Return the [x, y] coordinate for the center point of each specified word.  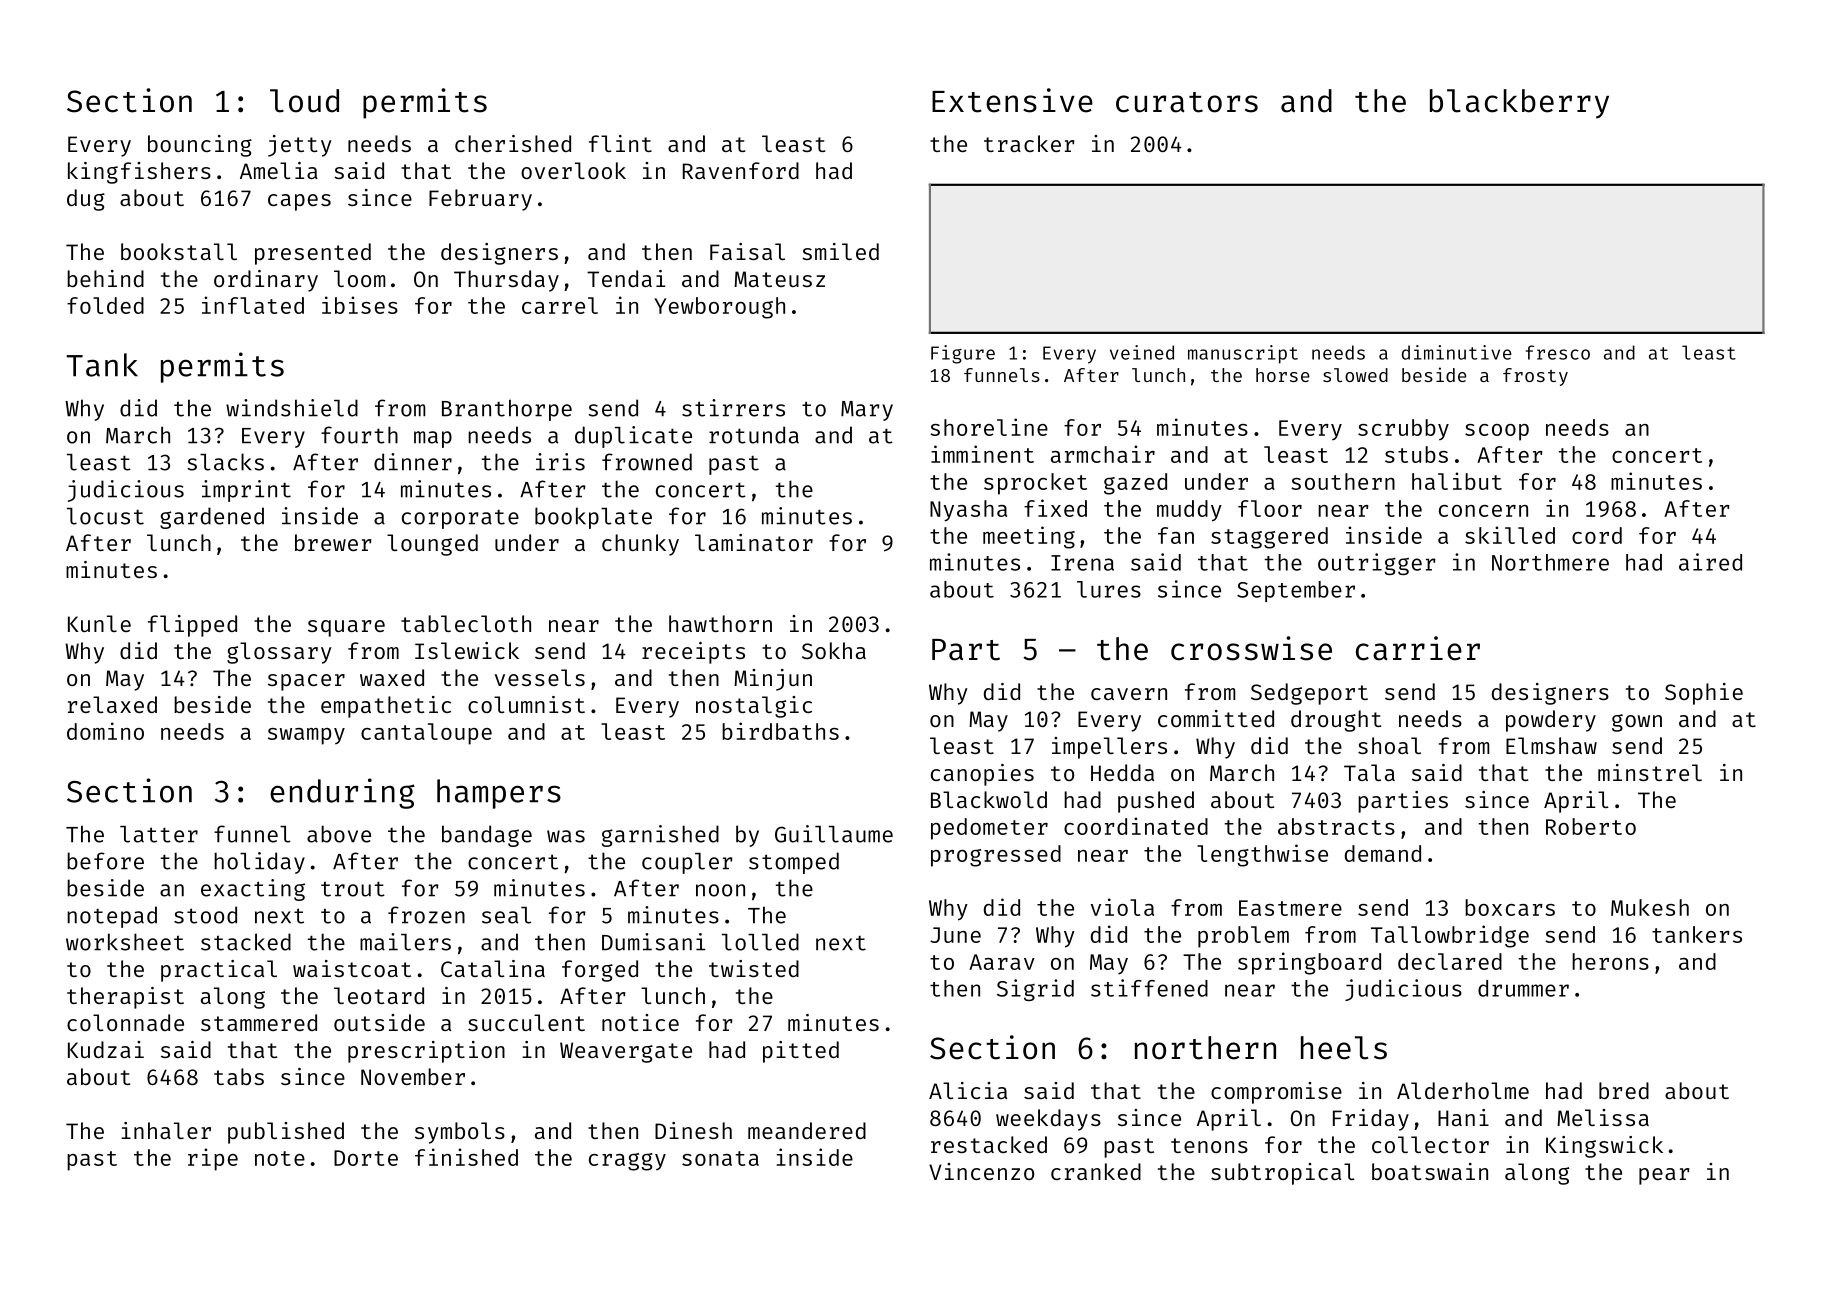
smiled [840, 251]
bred [1624, 1090]
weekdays [1048, 1120]
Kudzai [106, 1049]
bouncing [200, 146]
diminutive [1457, 352]
